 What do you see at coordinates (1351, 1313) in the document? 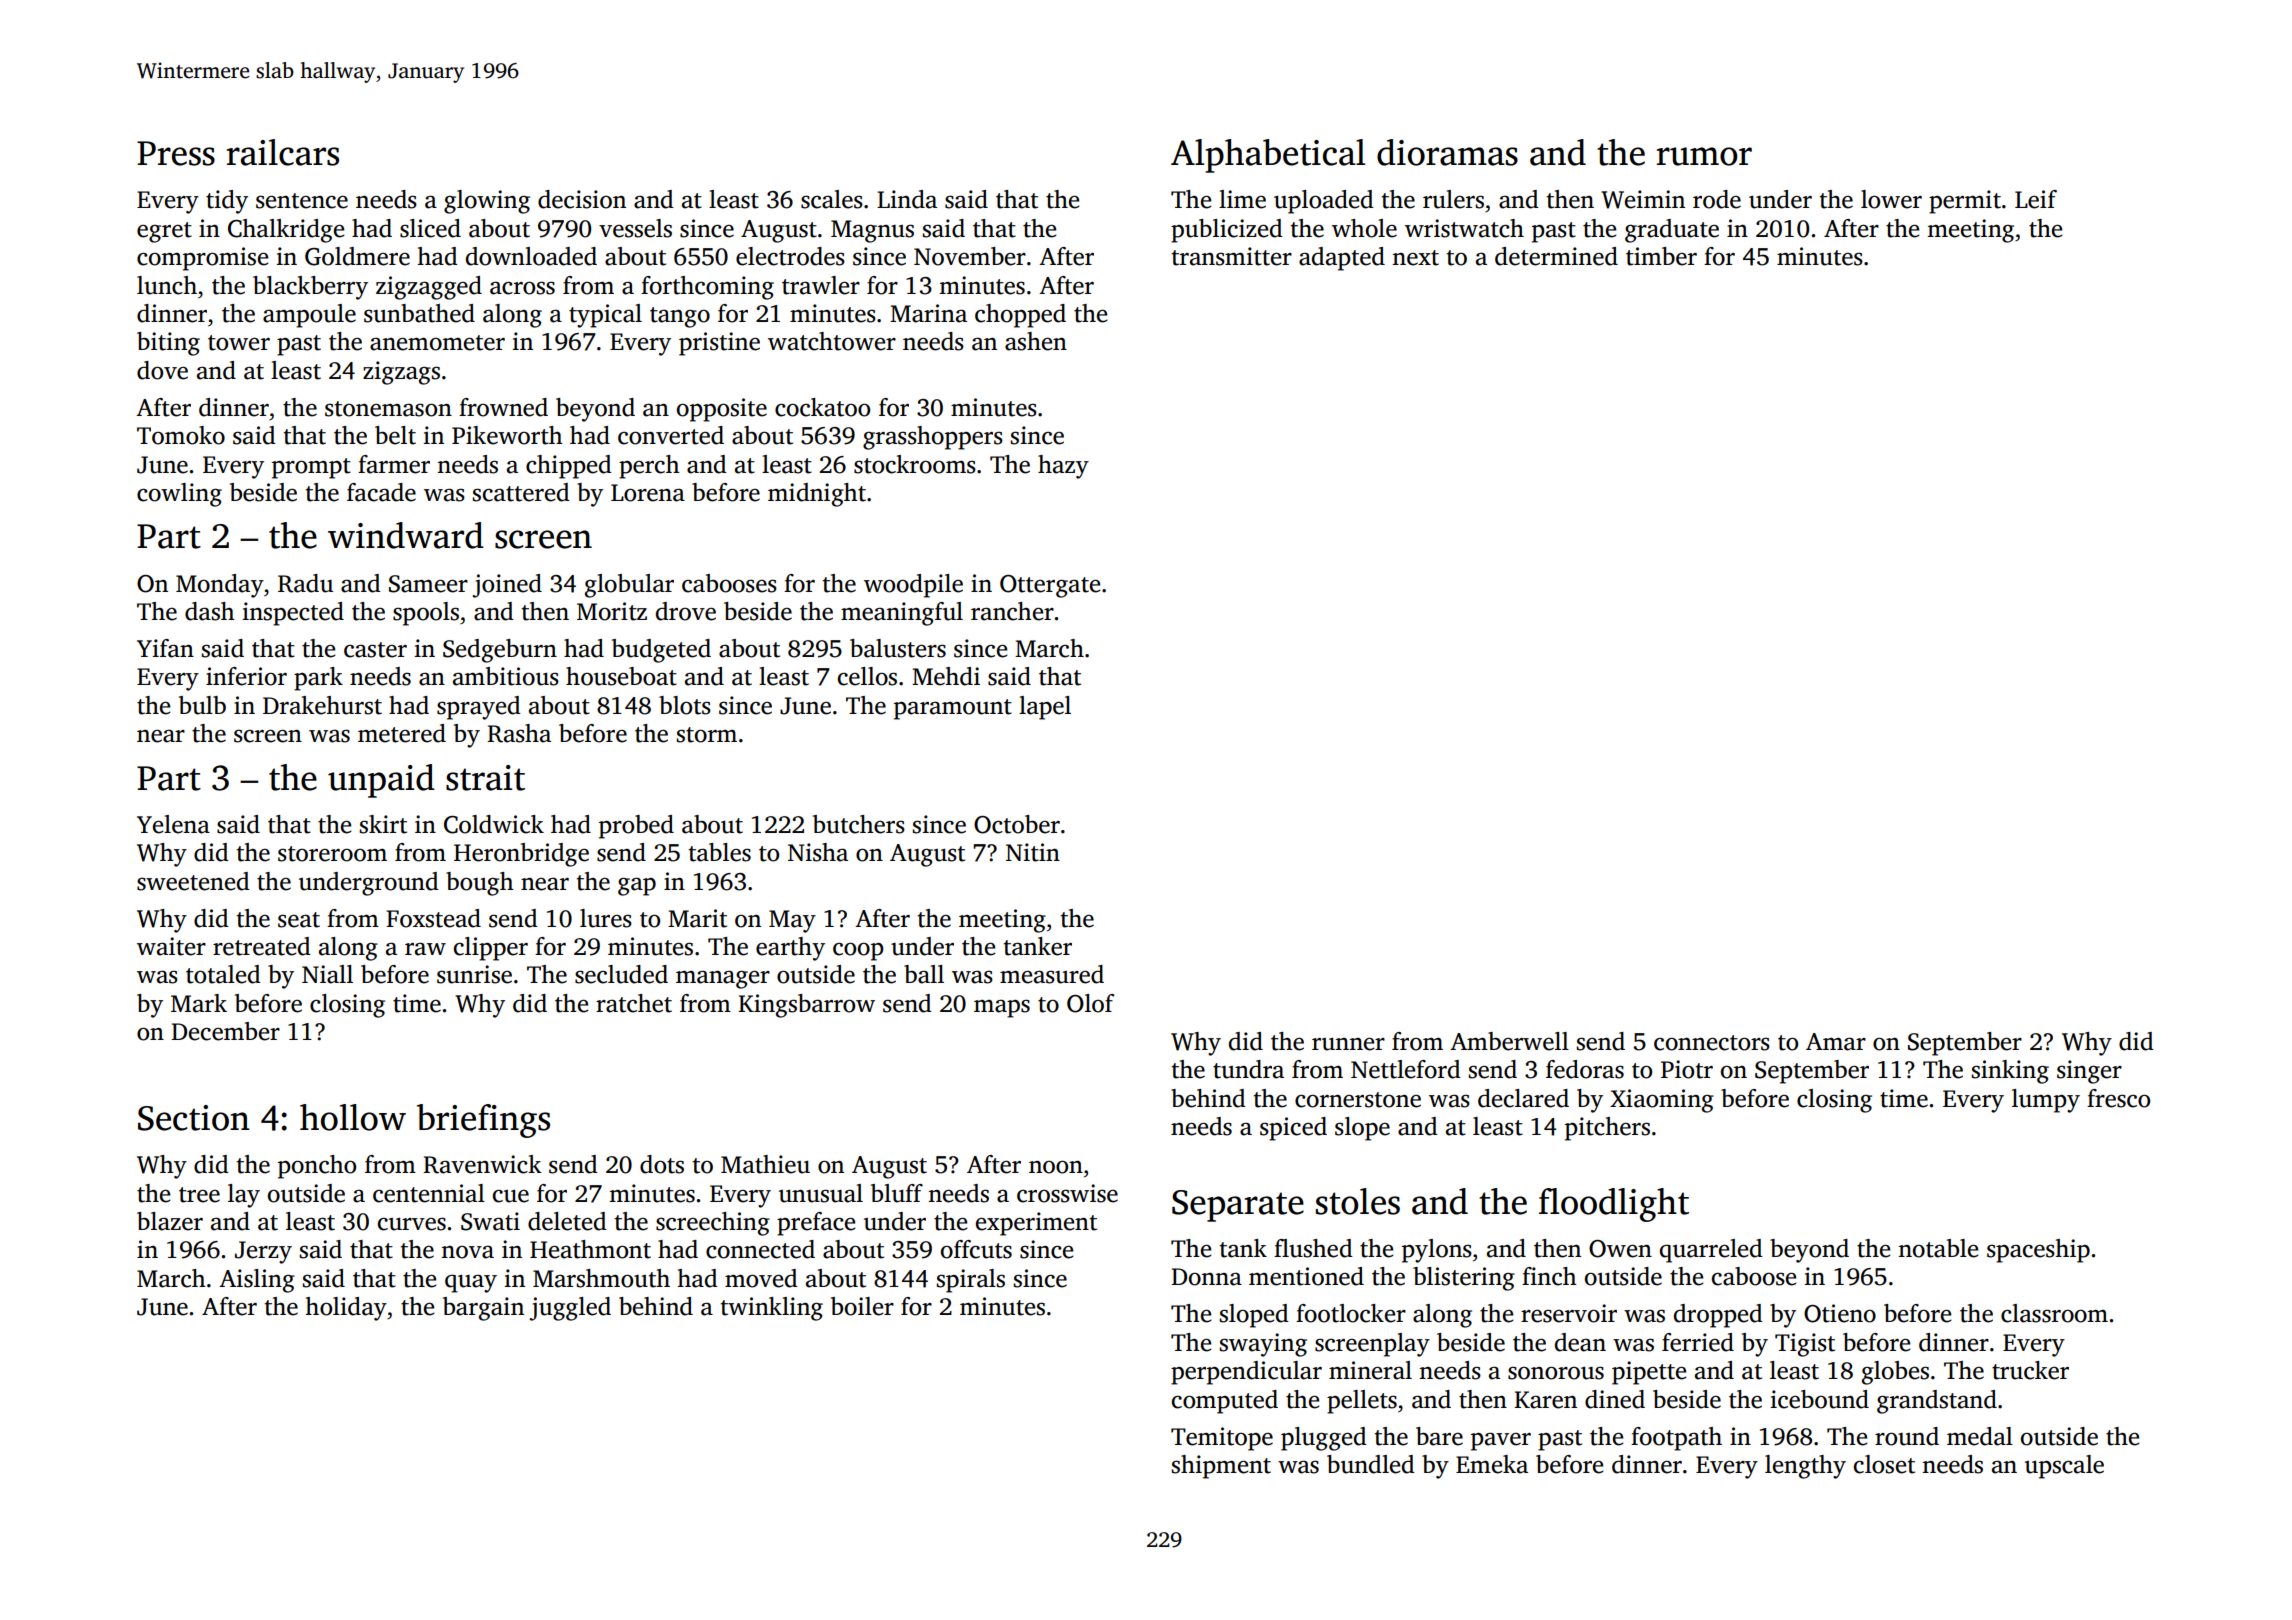
I see `footlocker` at bounding box center [1351, 1313].
